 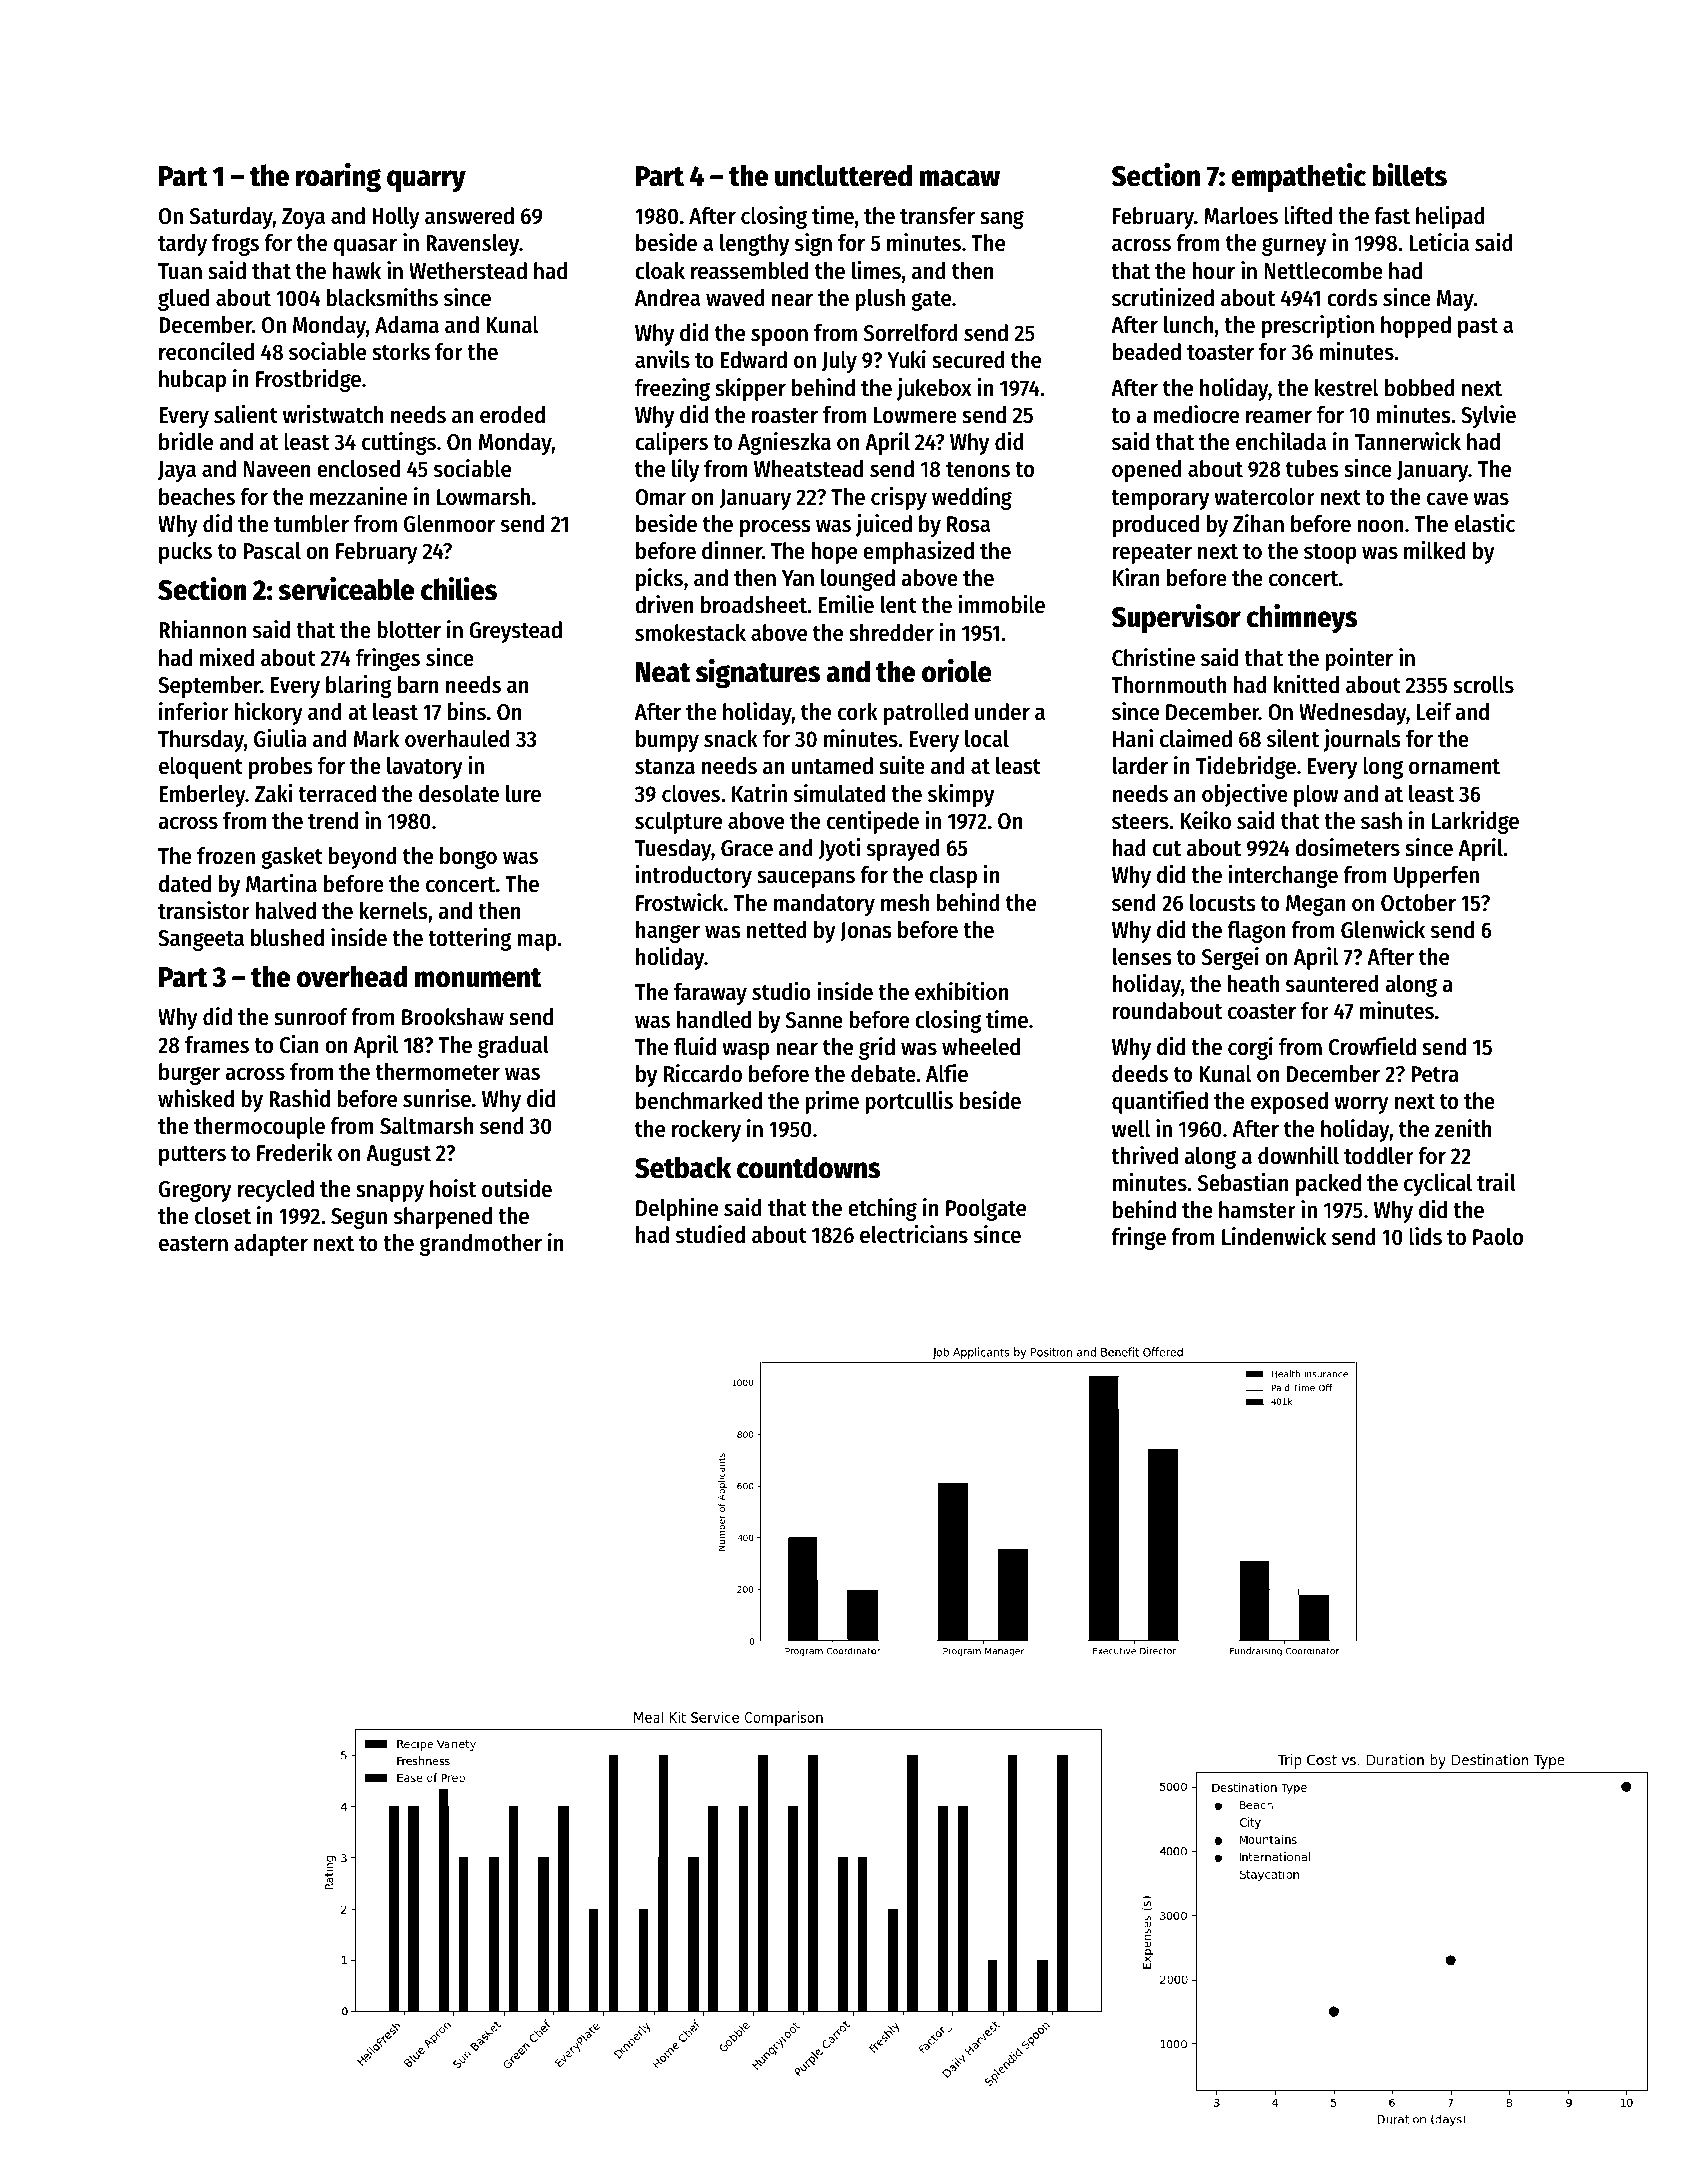 I want to click on Rhiannon, so click(x=202, y=629).
